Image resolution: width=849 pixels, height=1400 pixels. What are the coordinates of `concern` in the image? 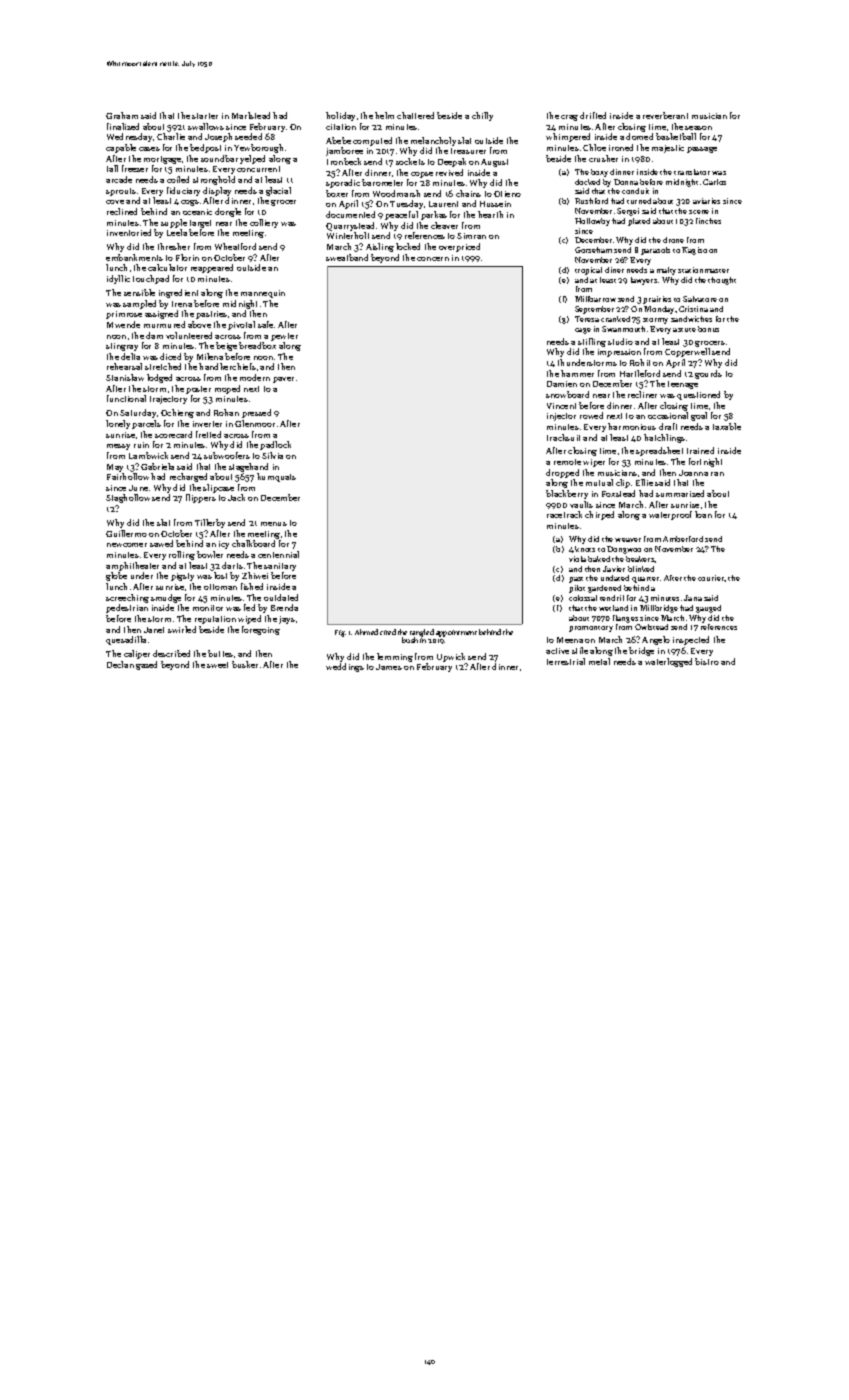 It's located at (433, 259).
